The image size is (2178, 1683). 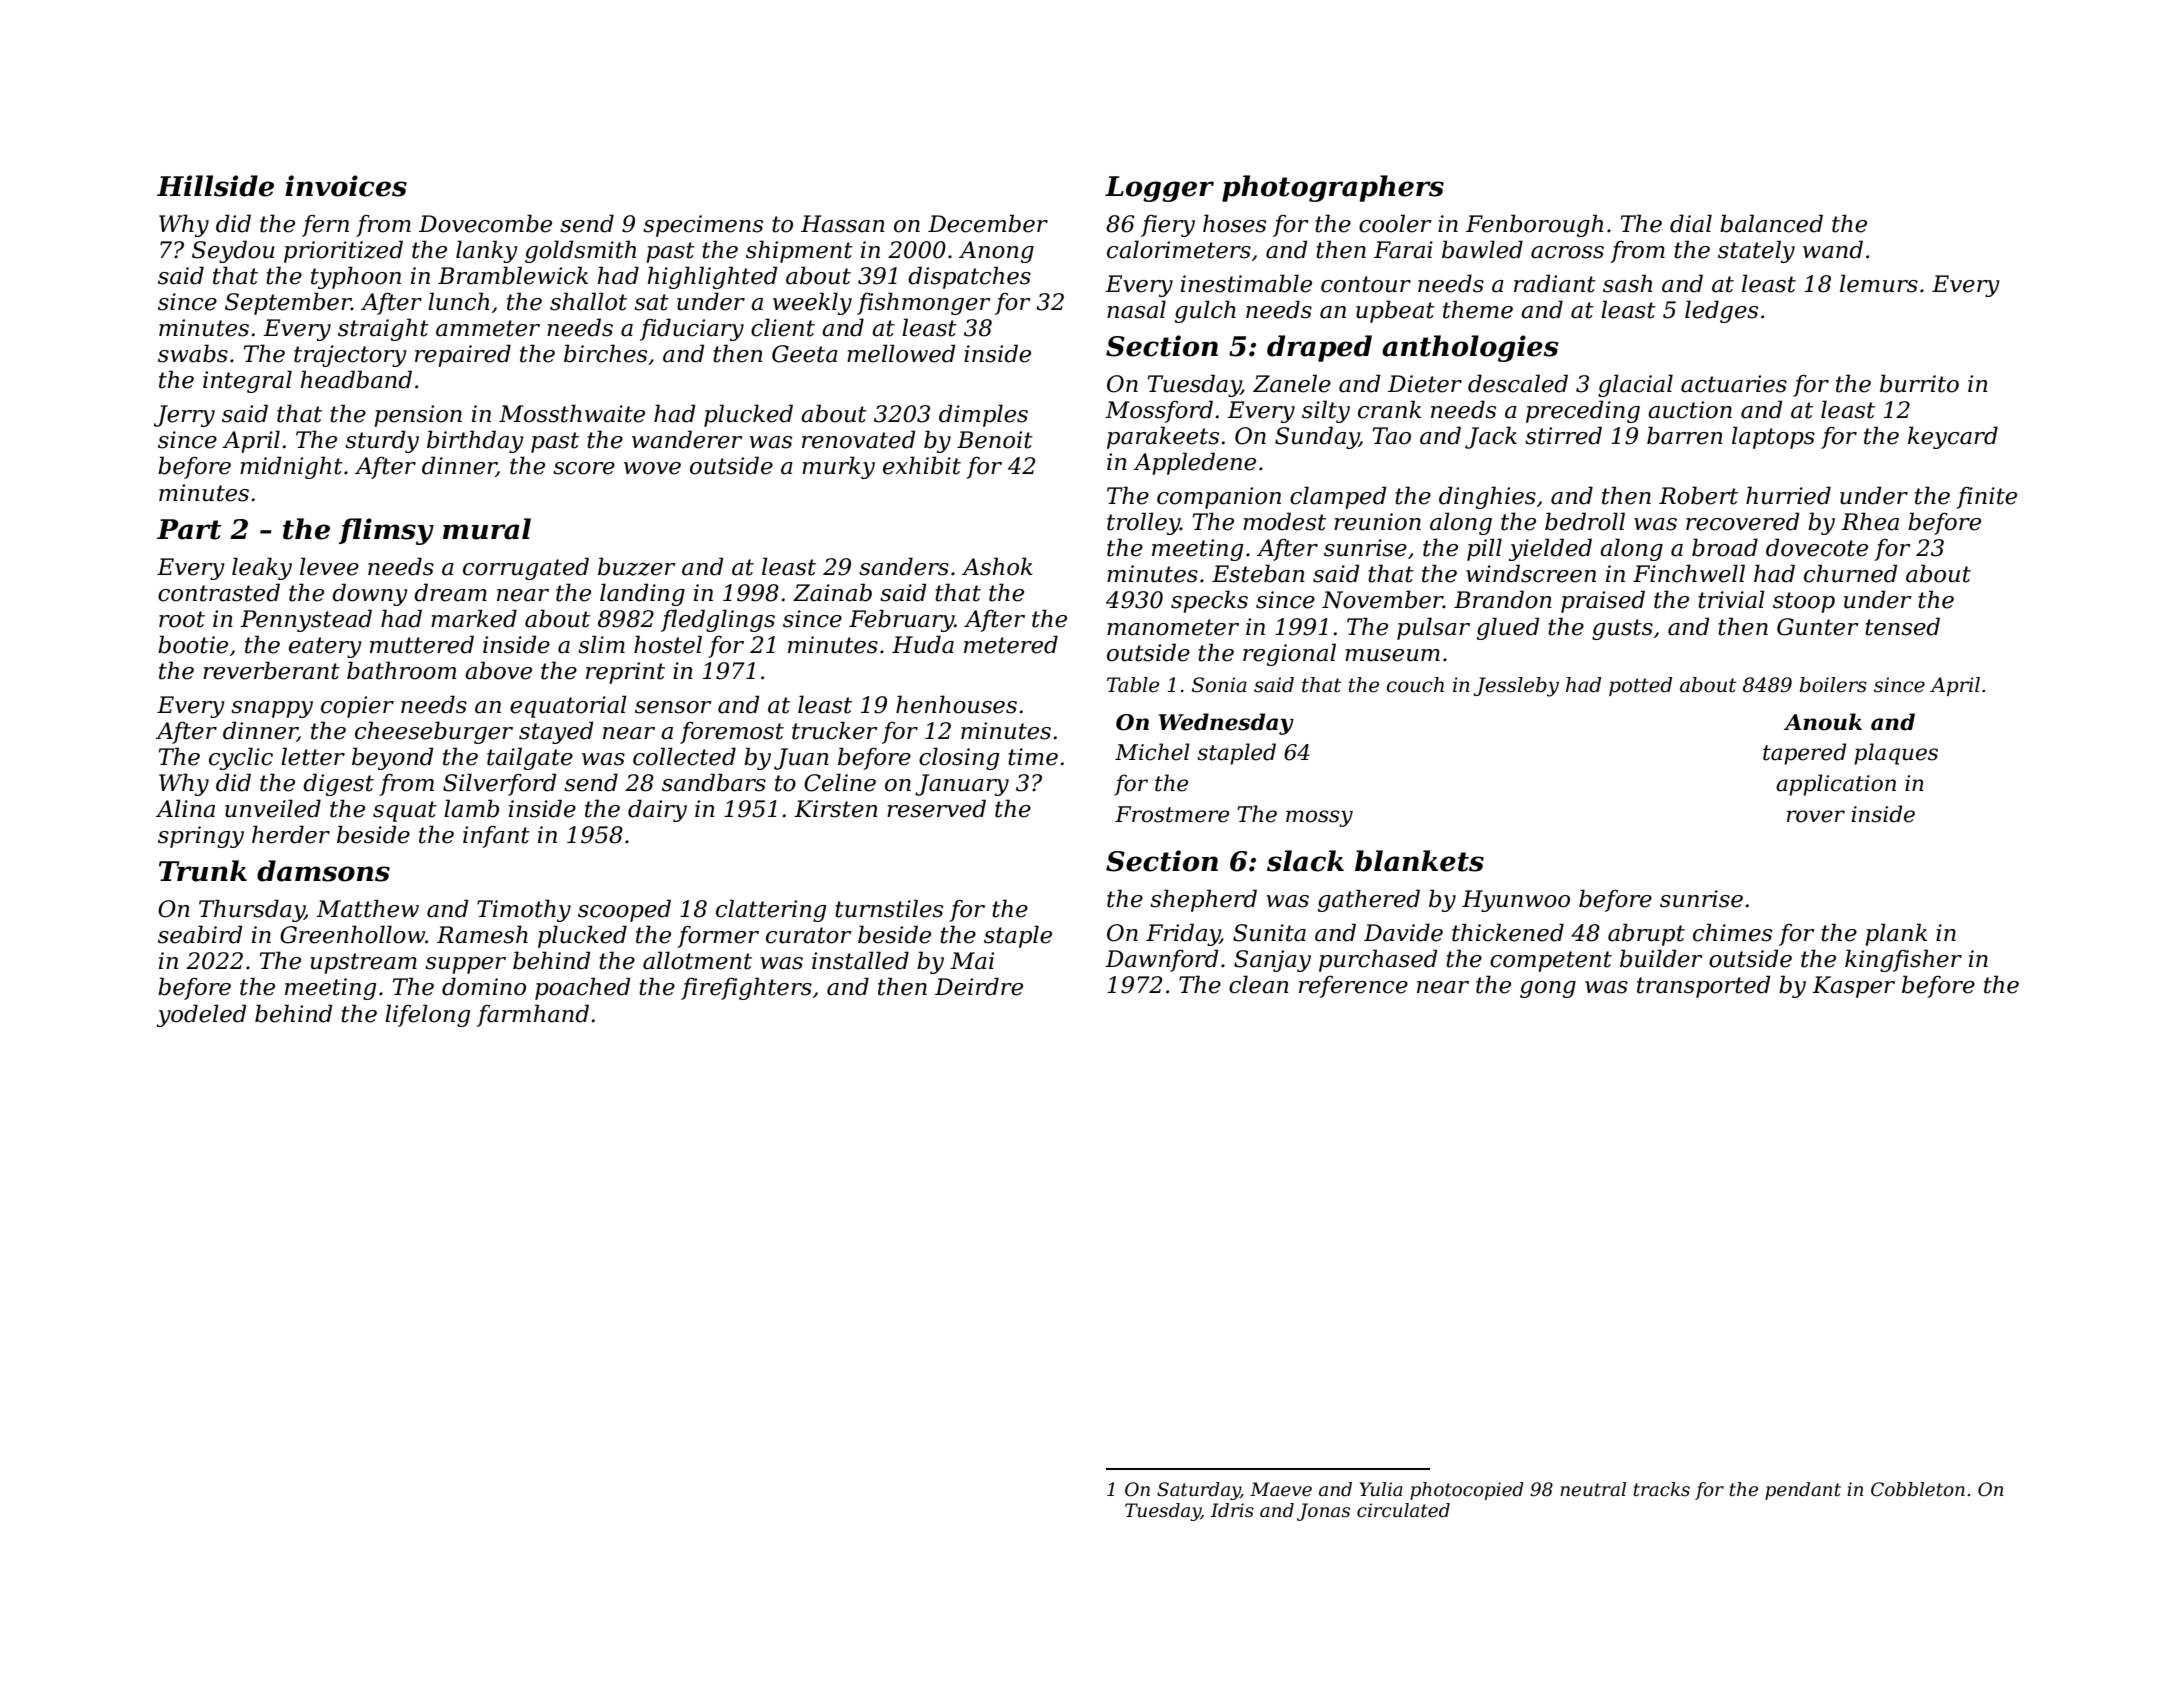 What do you see at coordinates (1281, 1489) in the screenshot?
I see `Maeve` at bounding box center [1281, 1489].
